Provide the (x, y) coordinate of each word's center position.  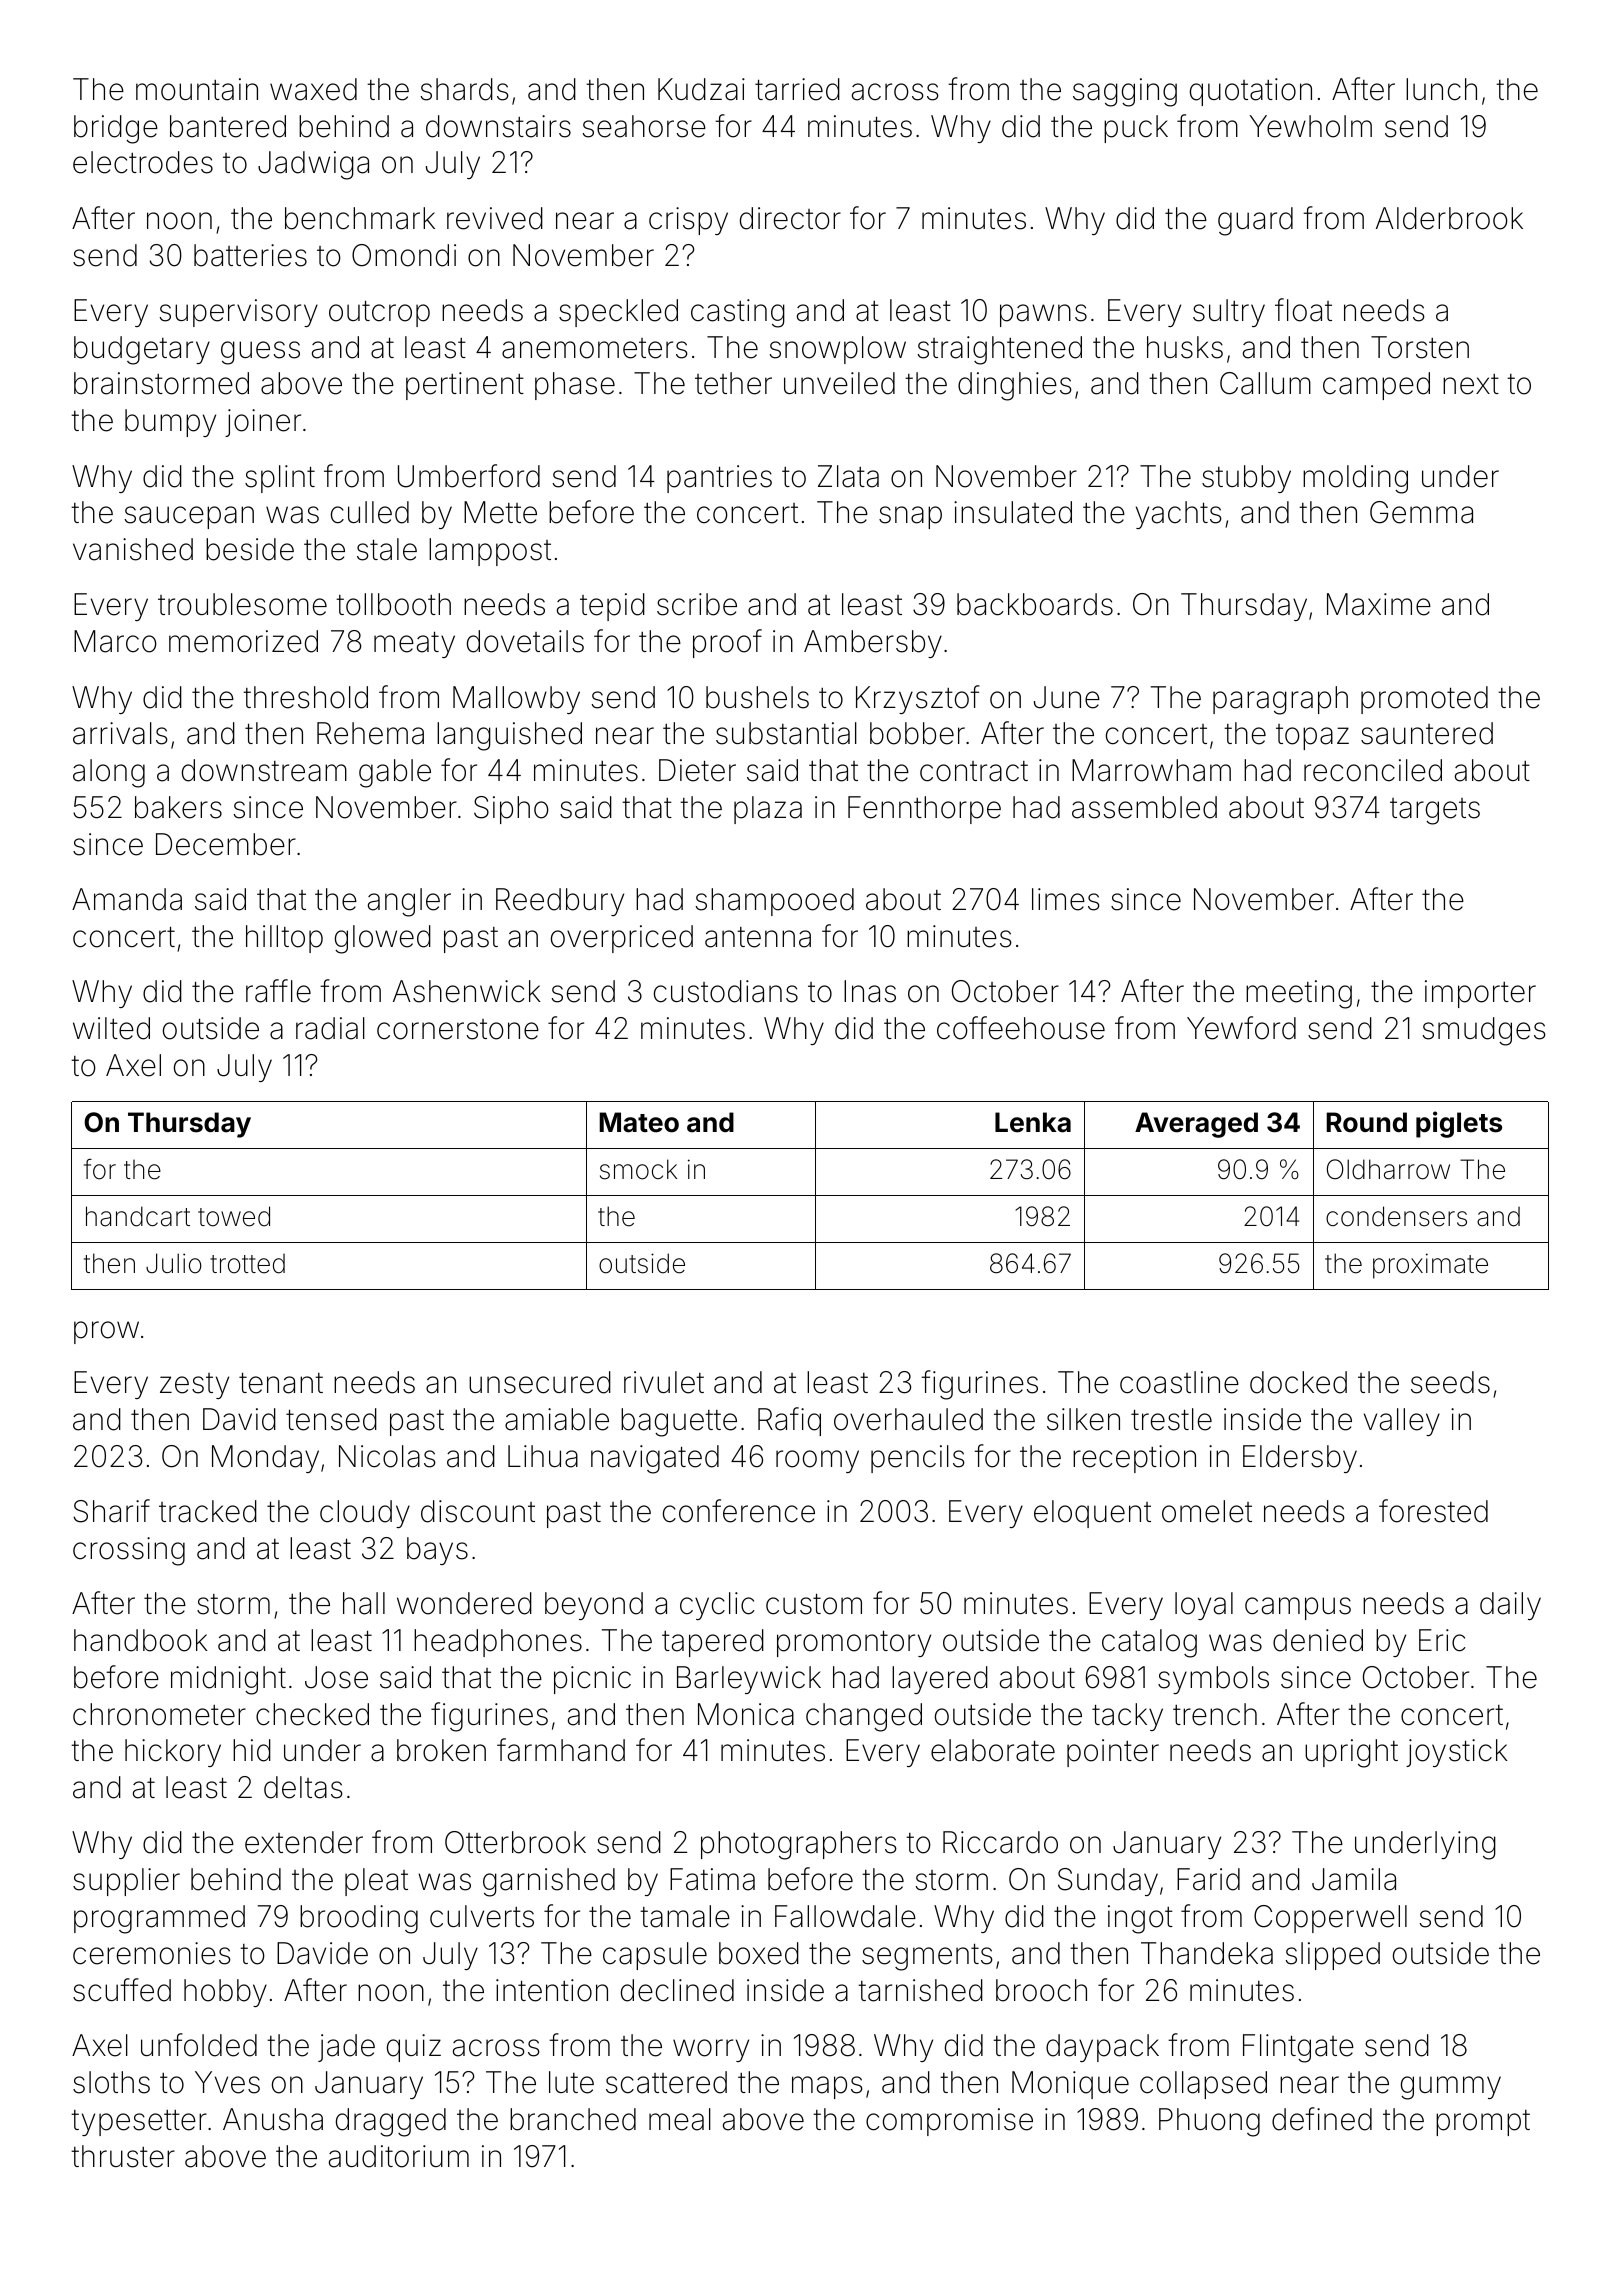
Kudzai (701, 89)
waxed (313, 89)
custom (814, 1604)
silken (1083, 1419)
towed (234, 1216)
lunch (1441, 89)
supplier (126, 1882)
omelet (1207, 1511)
